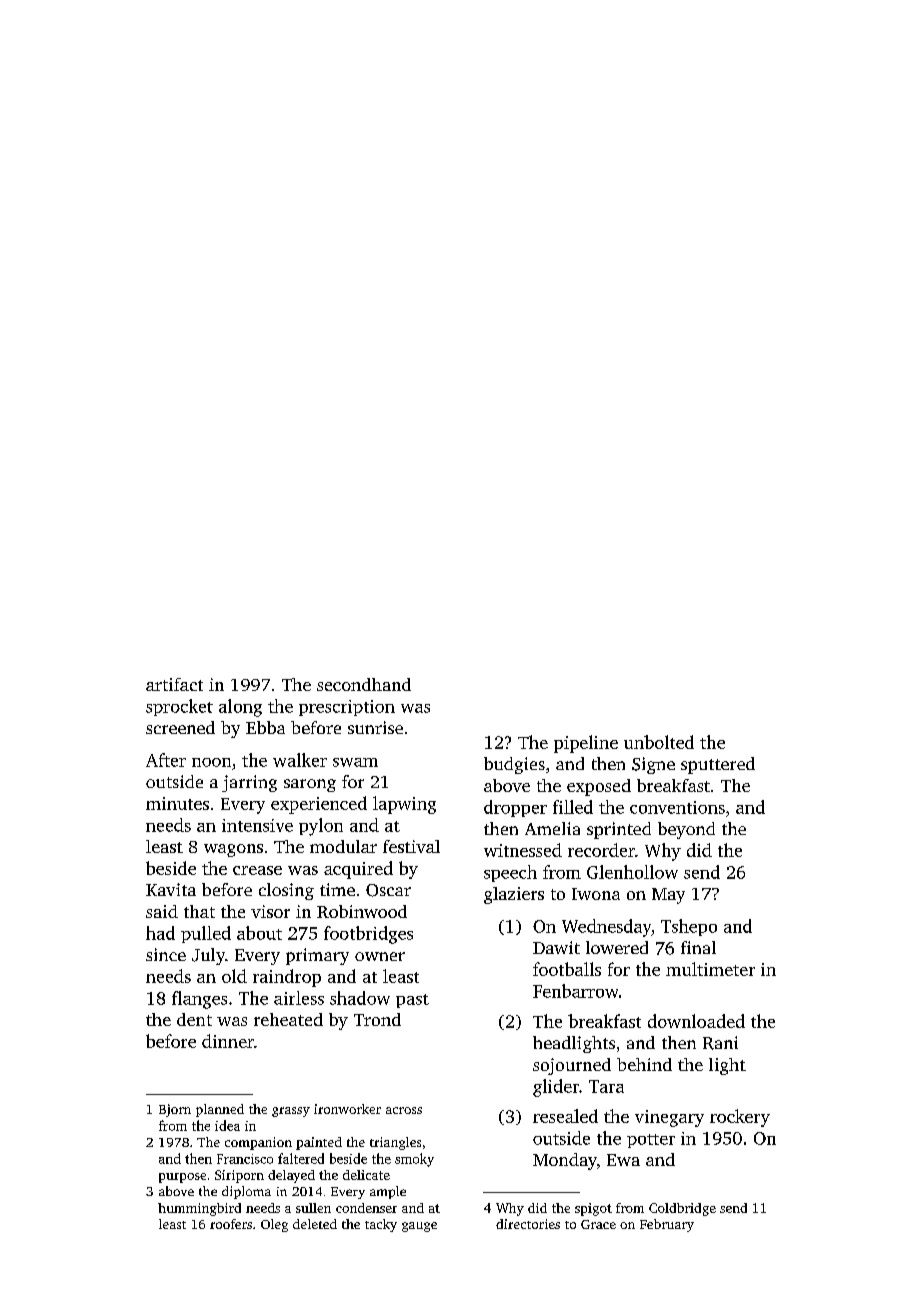 The height and width of the page is (1311, 924). I want to click on prescription, so click(347, 708).
